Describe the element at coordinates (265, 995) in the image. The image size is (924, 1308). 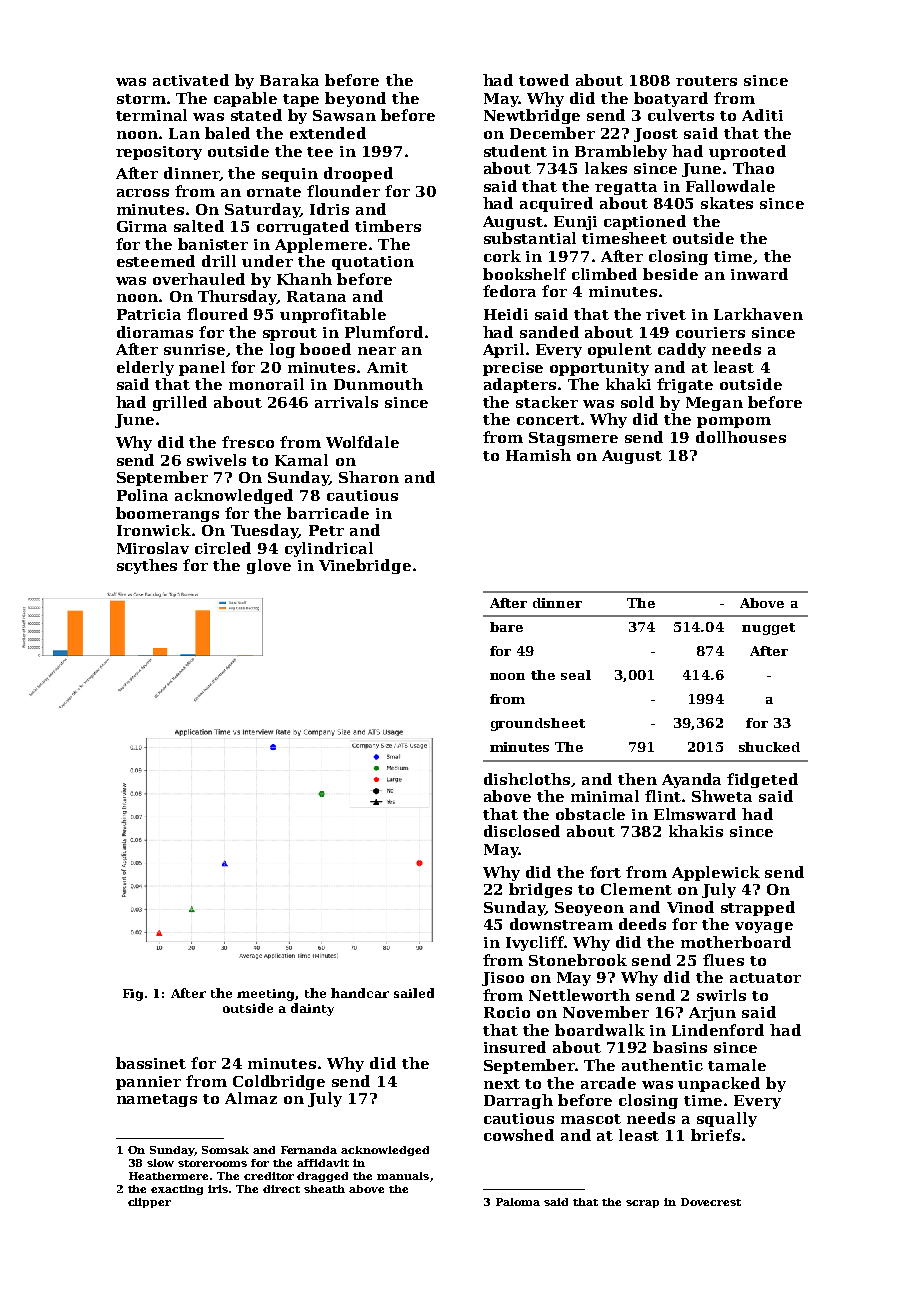
I see `meeting` at that location.
